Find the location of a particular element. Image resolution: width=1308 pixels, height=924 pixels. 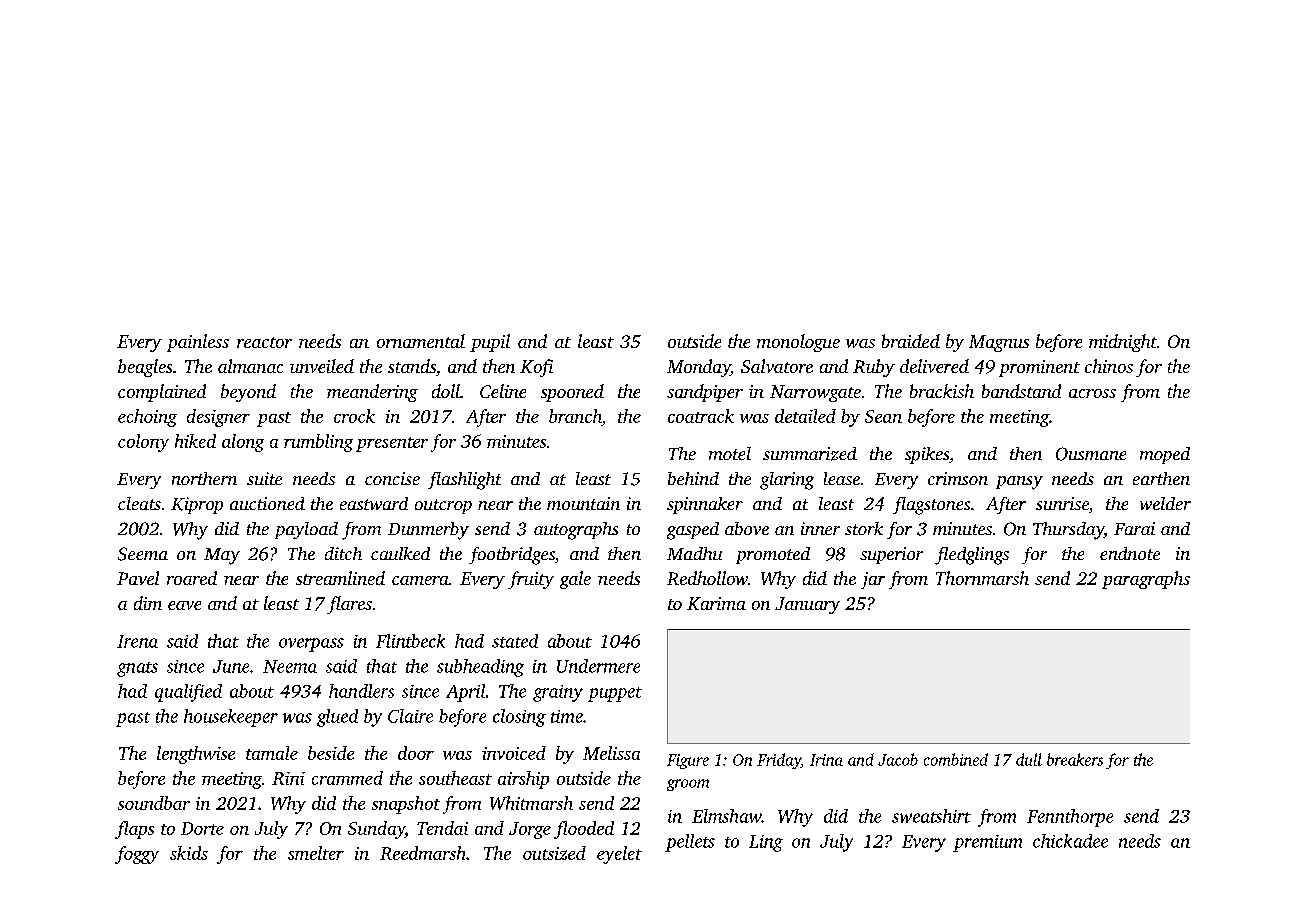

Undermere is located at coordinates (598, 666).
